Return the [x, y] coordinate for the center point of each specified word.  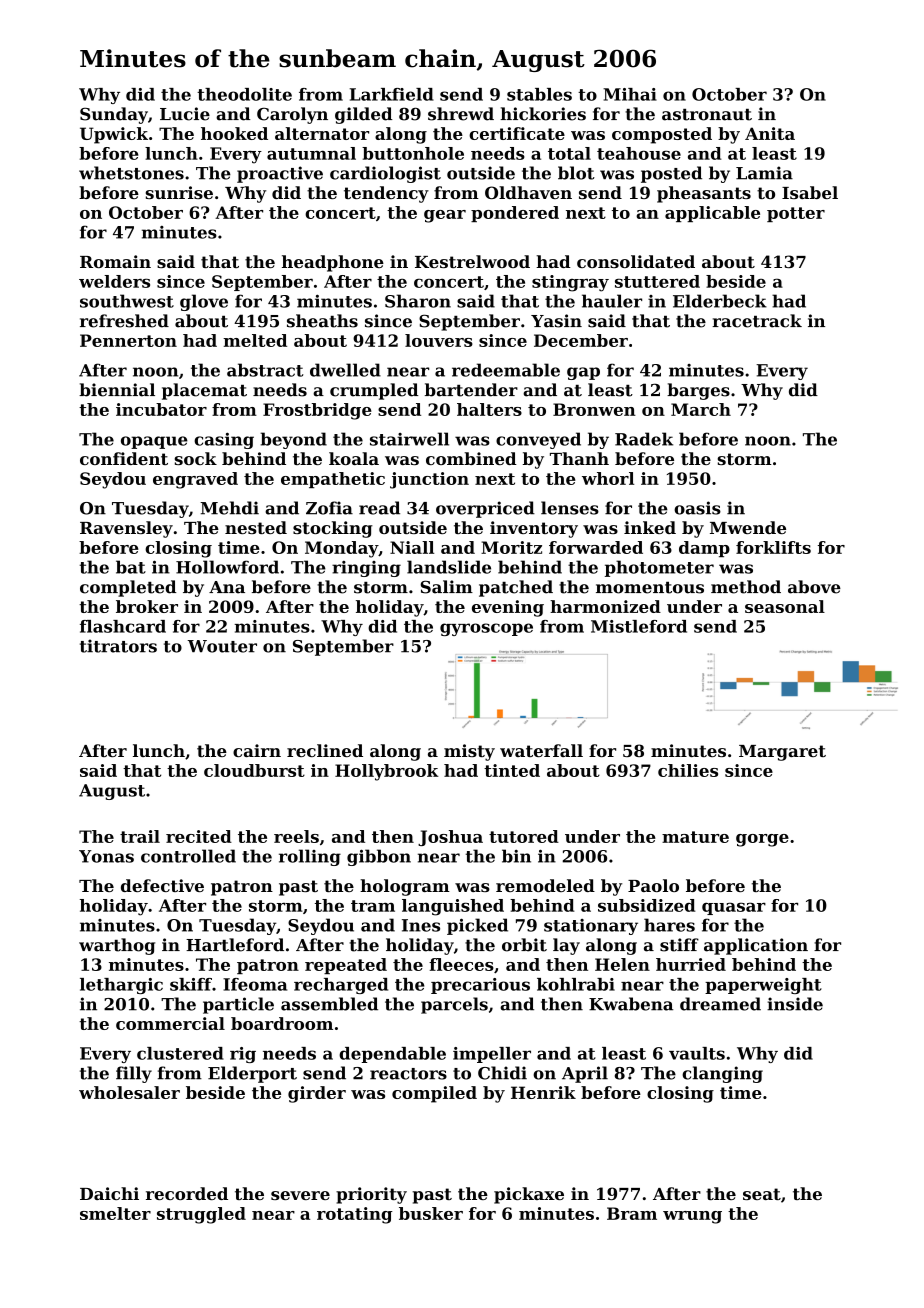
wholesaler [129, 1092]
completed [128, 588]
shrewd [461, 114]
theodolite [244, 94]
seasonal [785, 606]
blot [576, 173]
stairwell [409, 439]
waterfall [541, 750]
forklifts [773, 547]
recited [199, 836]
